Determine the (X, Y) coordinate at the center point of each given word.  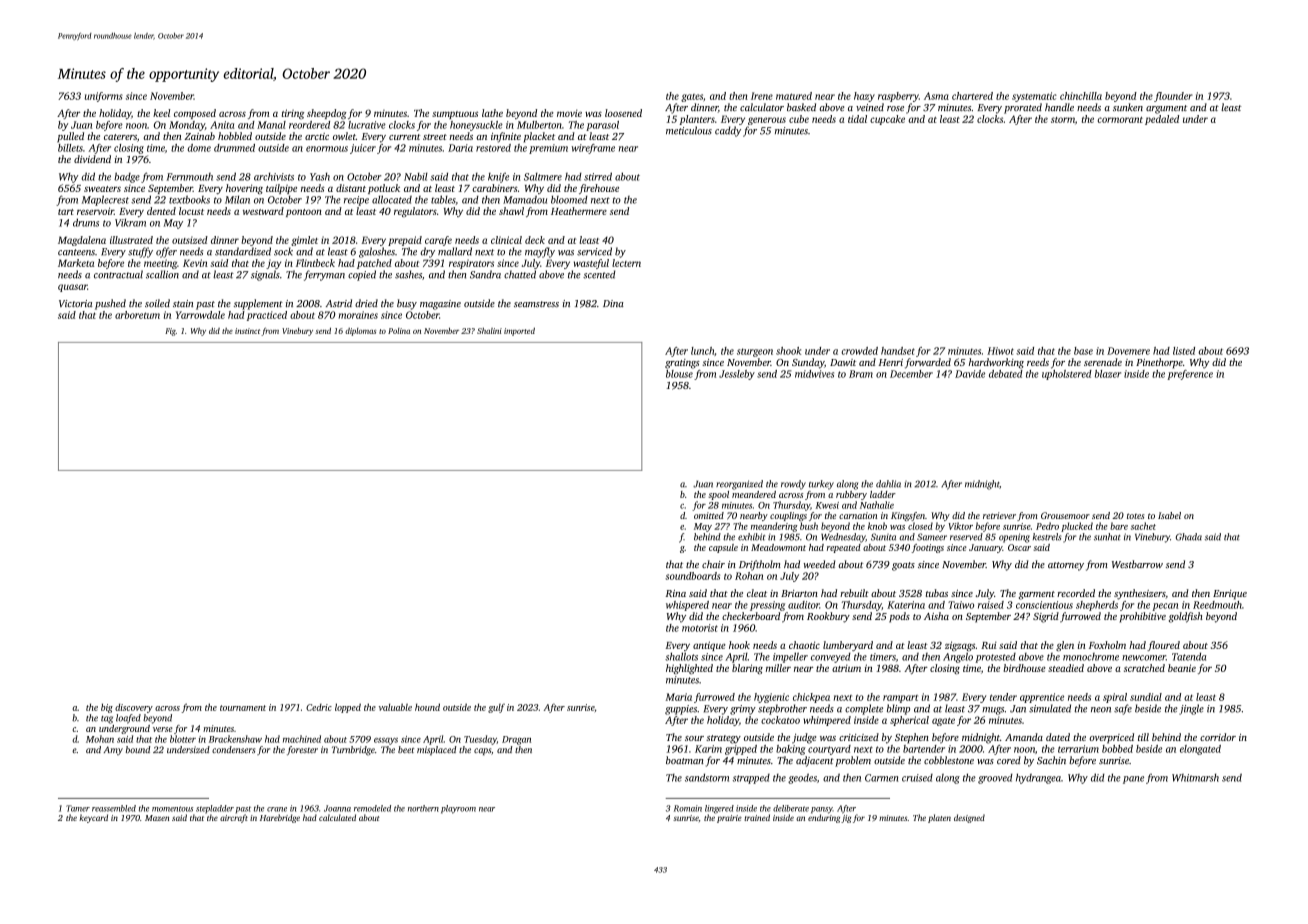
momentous (172, 809)
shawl (511, 211)
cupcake (887, 120)
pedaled (1162, 120)
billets (70, 148)
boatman (685, 760)
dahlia (888, 484)
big (107, 708)
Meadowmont (778, 547)
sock (283, 251)
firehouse (599, 189)
